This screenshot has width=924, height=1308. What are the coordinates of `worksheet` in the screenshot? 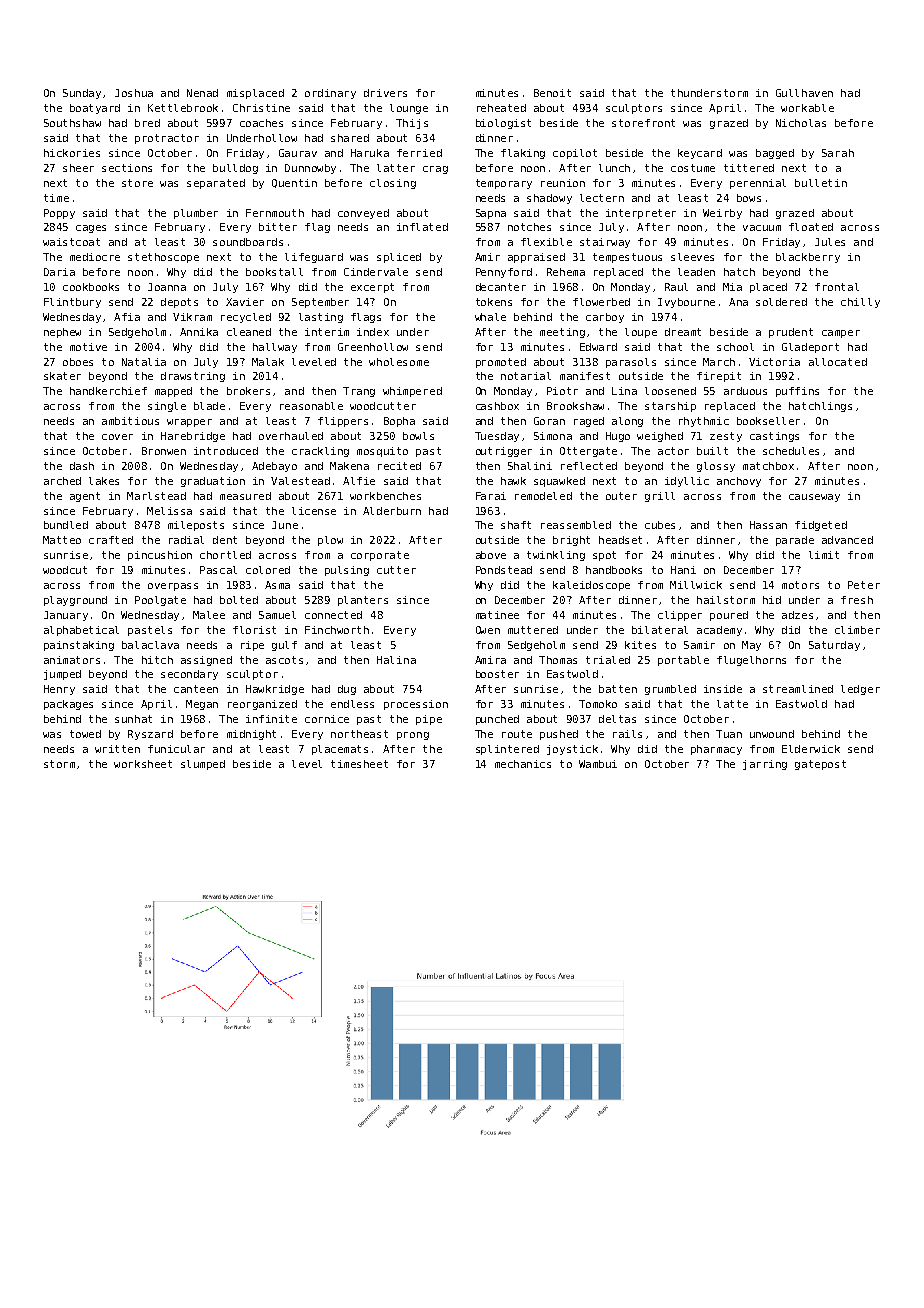 It's located at (143, 764).
